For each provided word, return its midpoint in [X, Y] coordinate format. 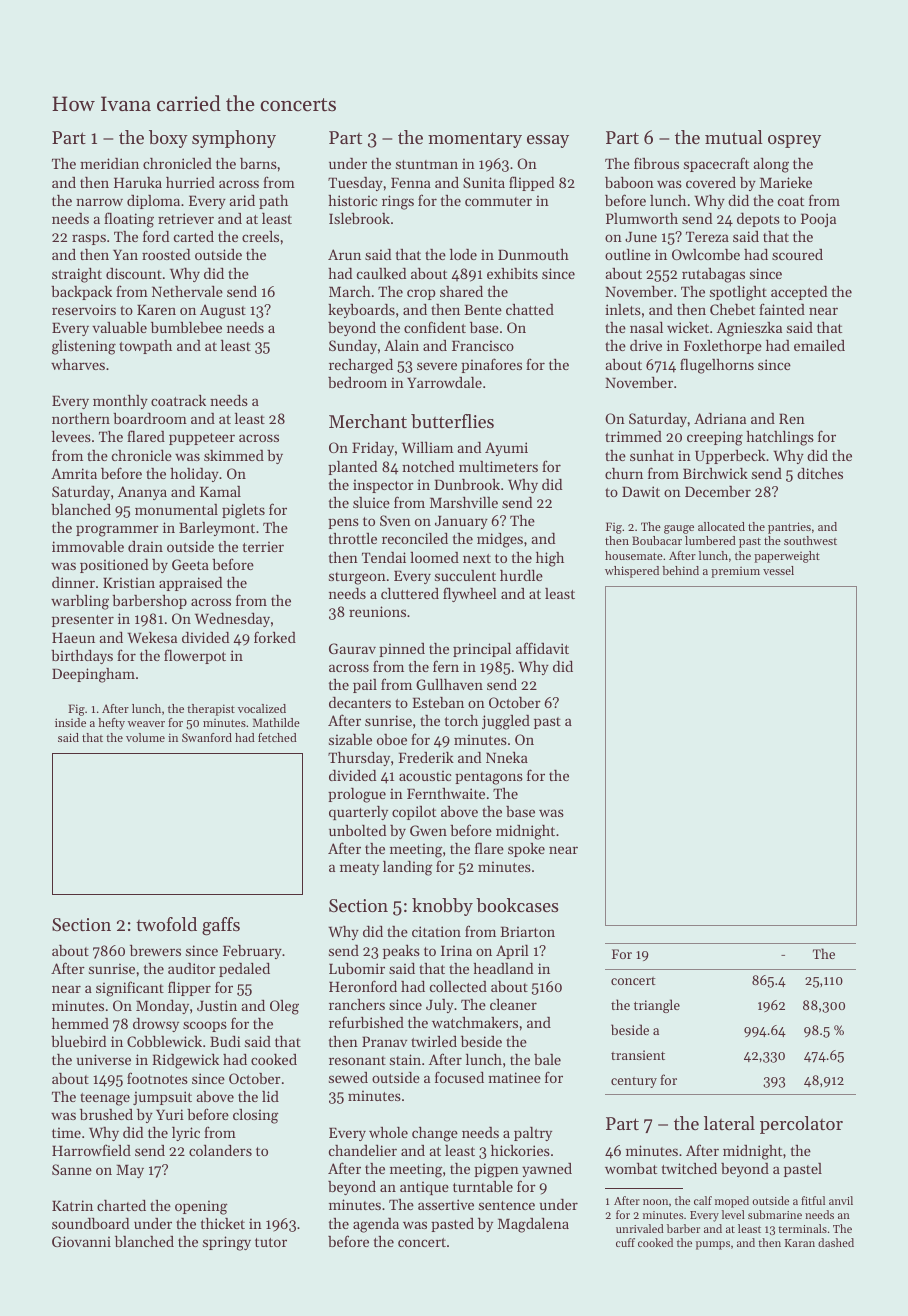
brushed [106, 1114]
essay [548, 141]
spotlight [738, 293]
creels [260, 236]
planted [352, 468]
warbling [80, 602]
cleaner [513, 1004]
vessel [778, 570]
